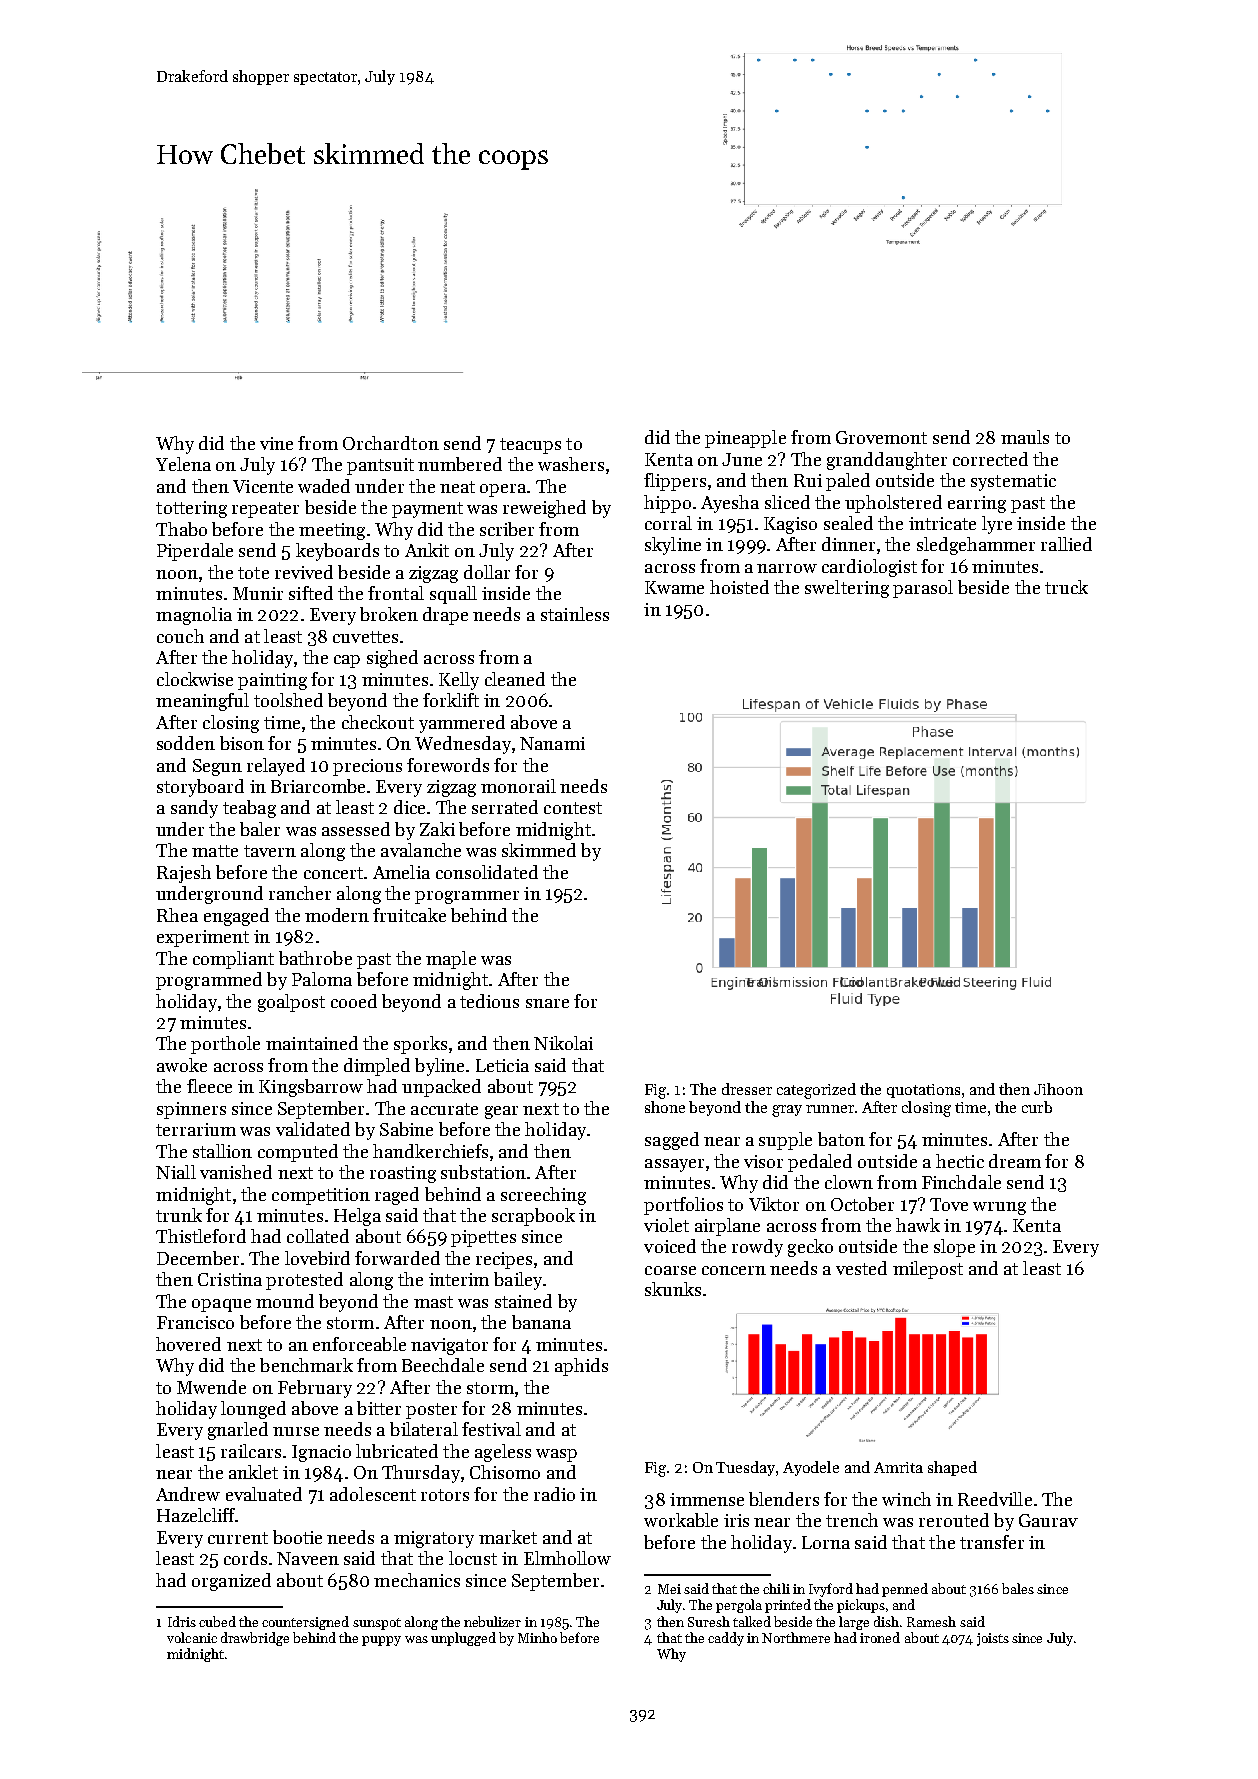 This screenshot has height=1779, width=1258. What do you see at coordinates (673, 1289) in the screenshot?
I see `skunks` at bounding box center [673, 1289].
